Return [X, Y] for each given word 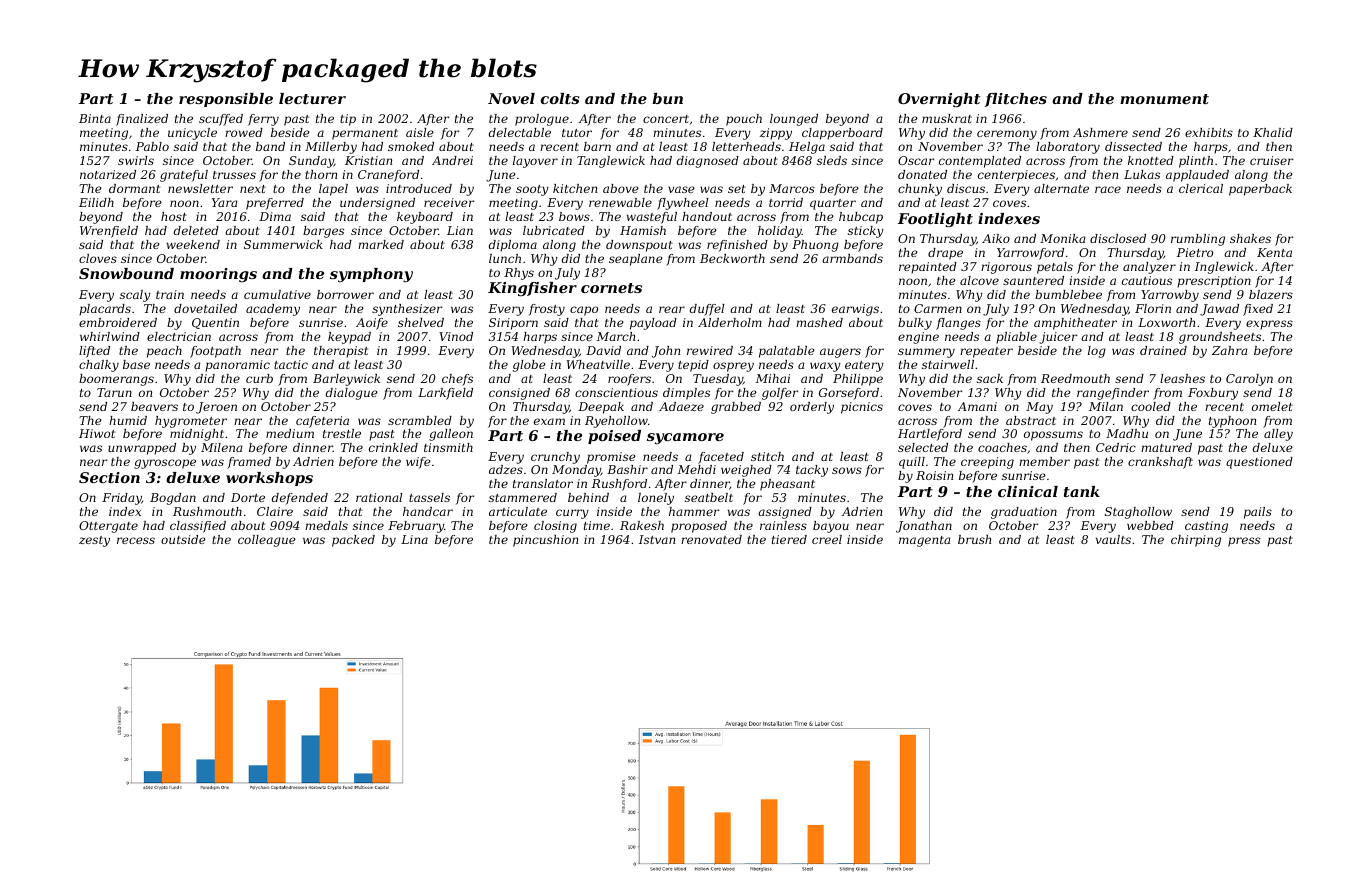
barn [597, 146]
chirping [1196, 541]
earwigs [855, 310]
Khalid [1273, 132]
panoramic [237, 366]
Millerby [331, 148]
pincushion [545, 541]
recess [136, 540]
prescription [1214, 282]
